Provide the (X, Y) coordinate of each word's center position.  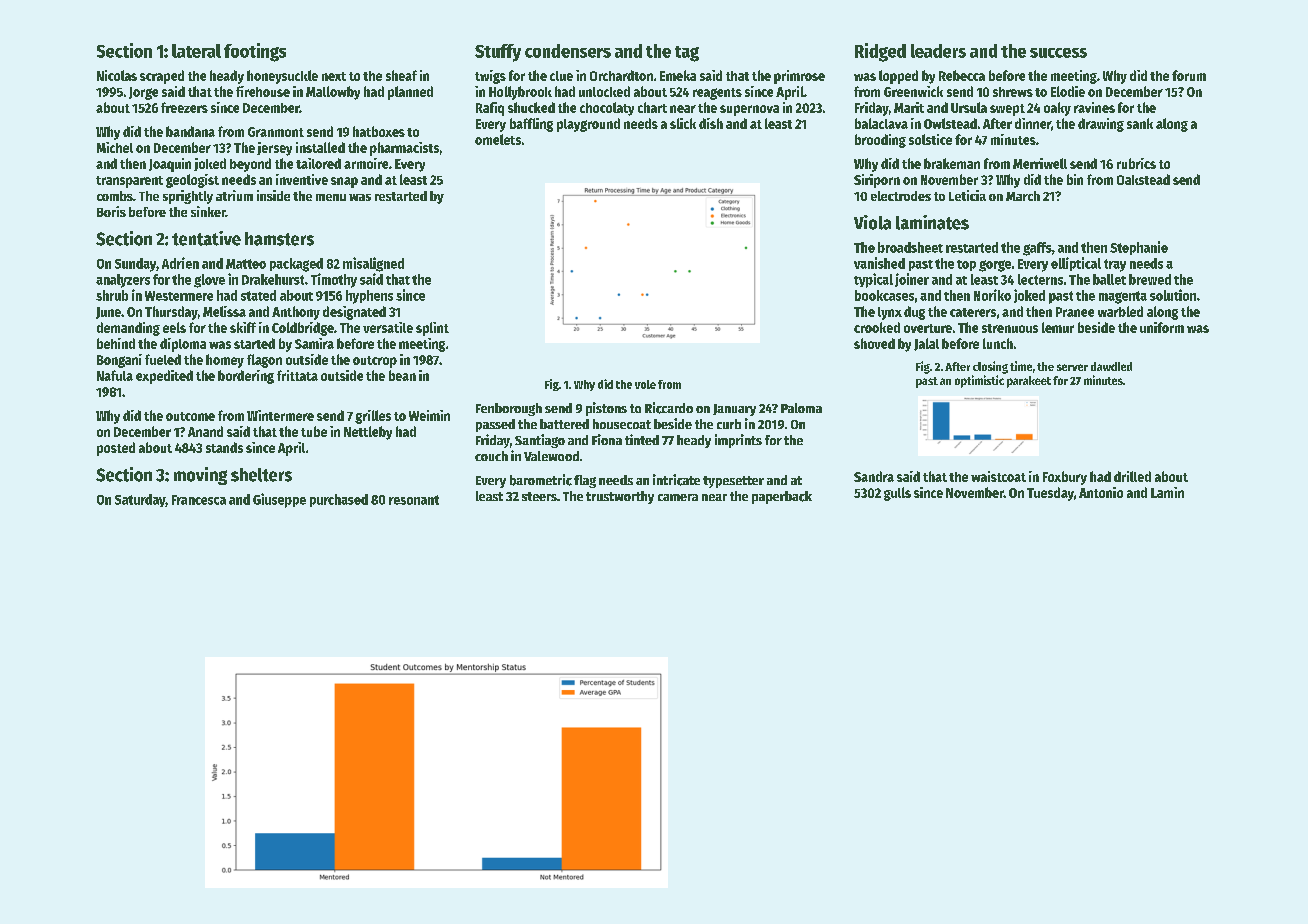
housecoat (622, 424)
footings (255, 52)
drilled (1132, 476)
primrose (799, 77)
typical (873, 280)
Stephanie (1139, 248)
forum (1189, 75)
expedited (164, 377)
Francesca (199, 500)
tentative (206, 238)
